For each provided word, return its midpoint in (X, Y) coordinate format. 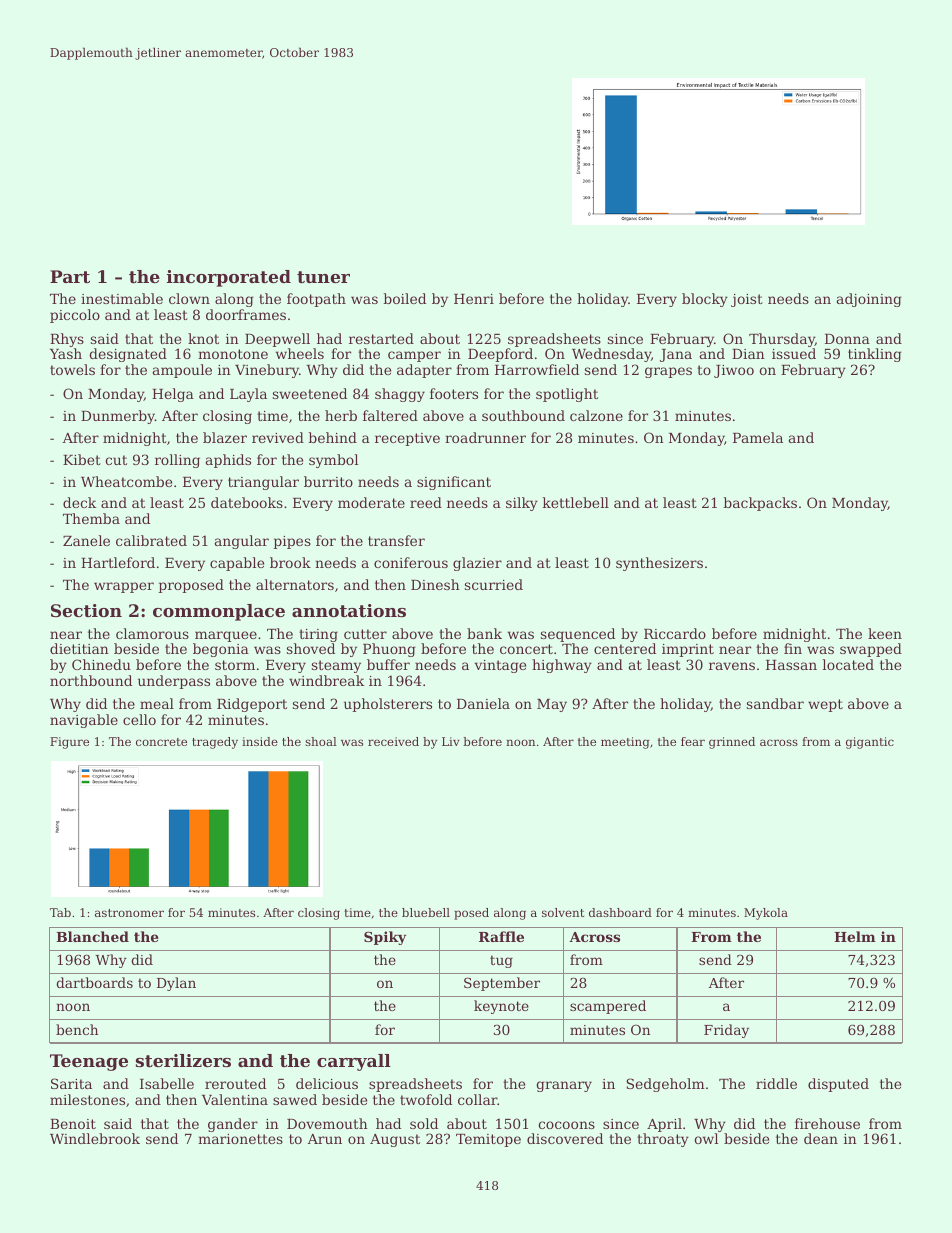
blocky (705, 300)
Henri (474, 299)
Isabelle (167, 1083)
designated (128, 355)
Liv (451, 741)
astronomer (129, 913)
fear (693, 741)
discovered (565, 1138)
